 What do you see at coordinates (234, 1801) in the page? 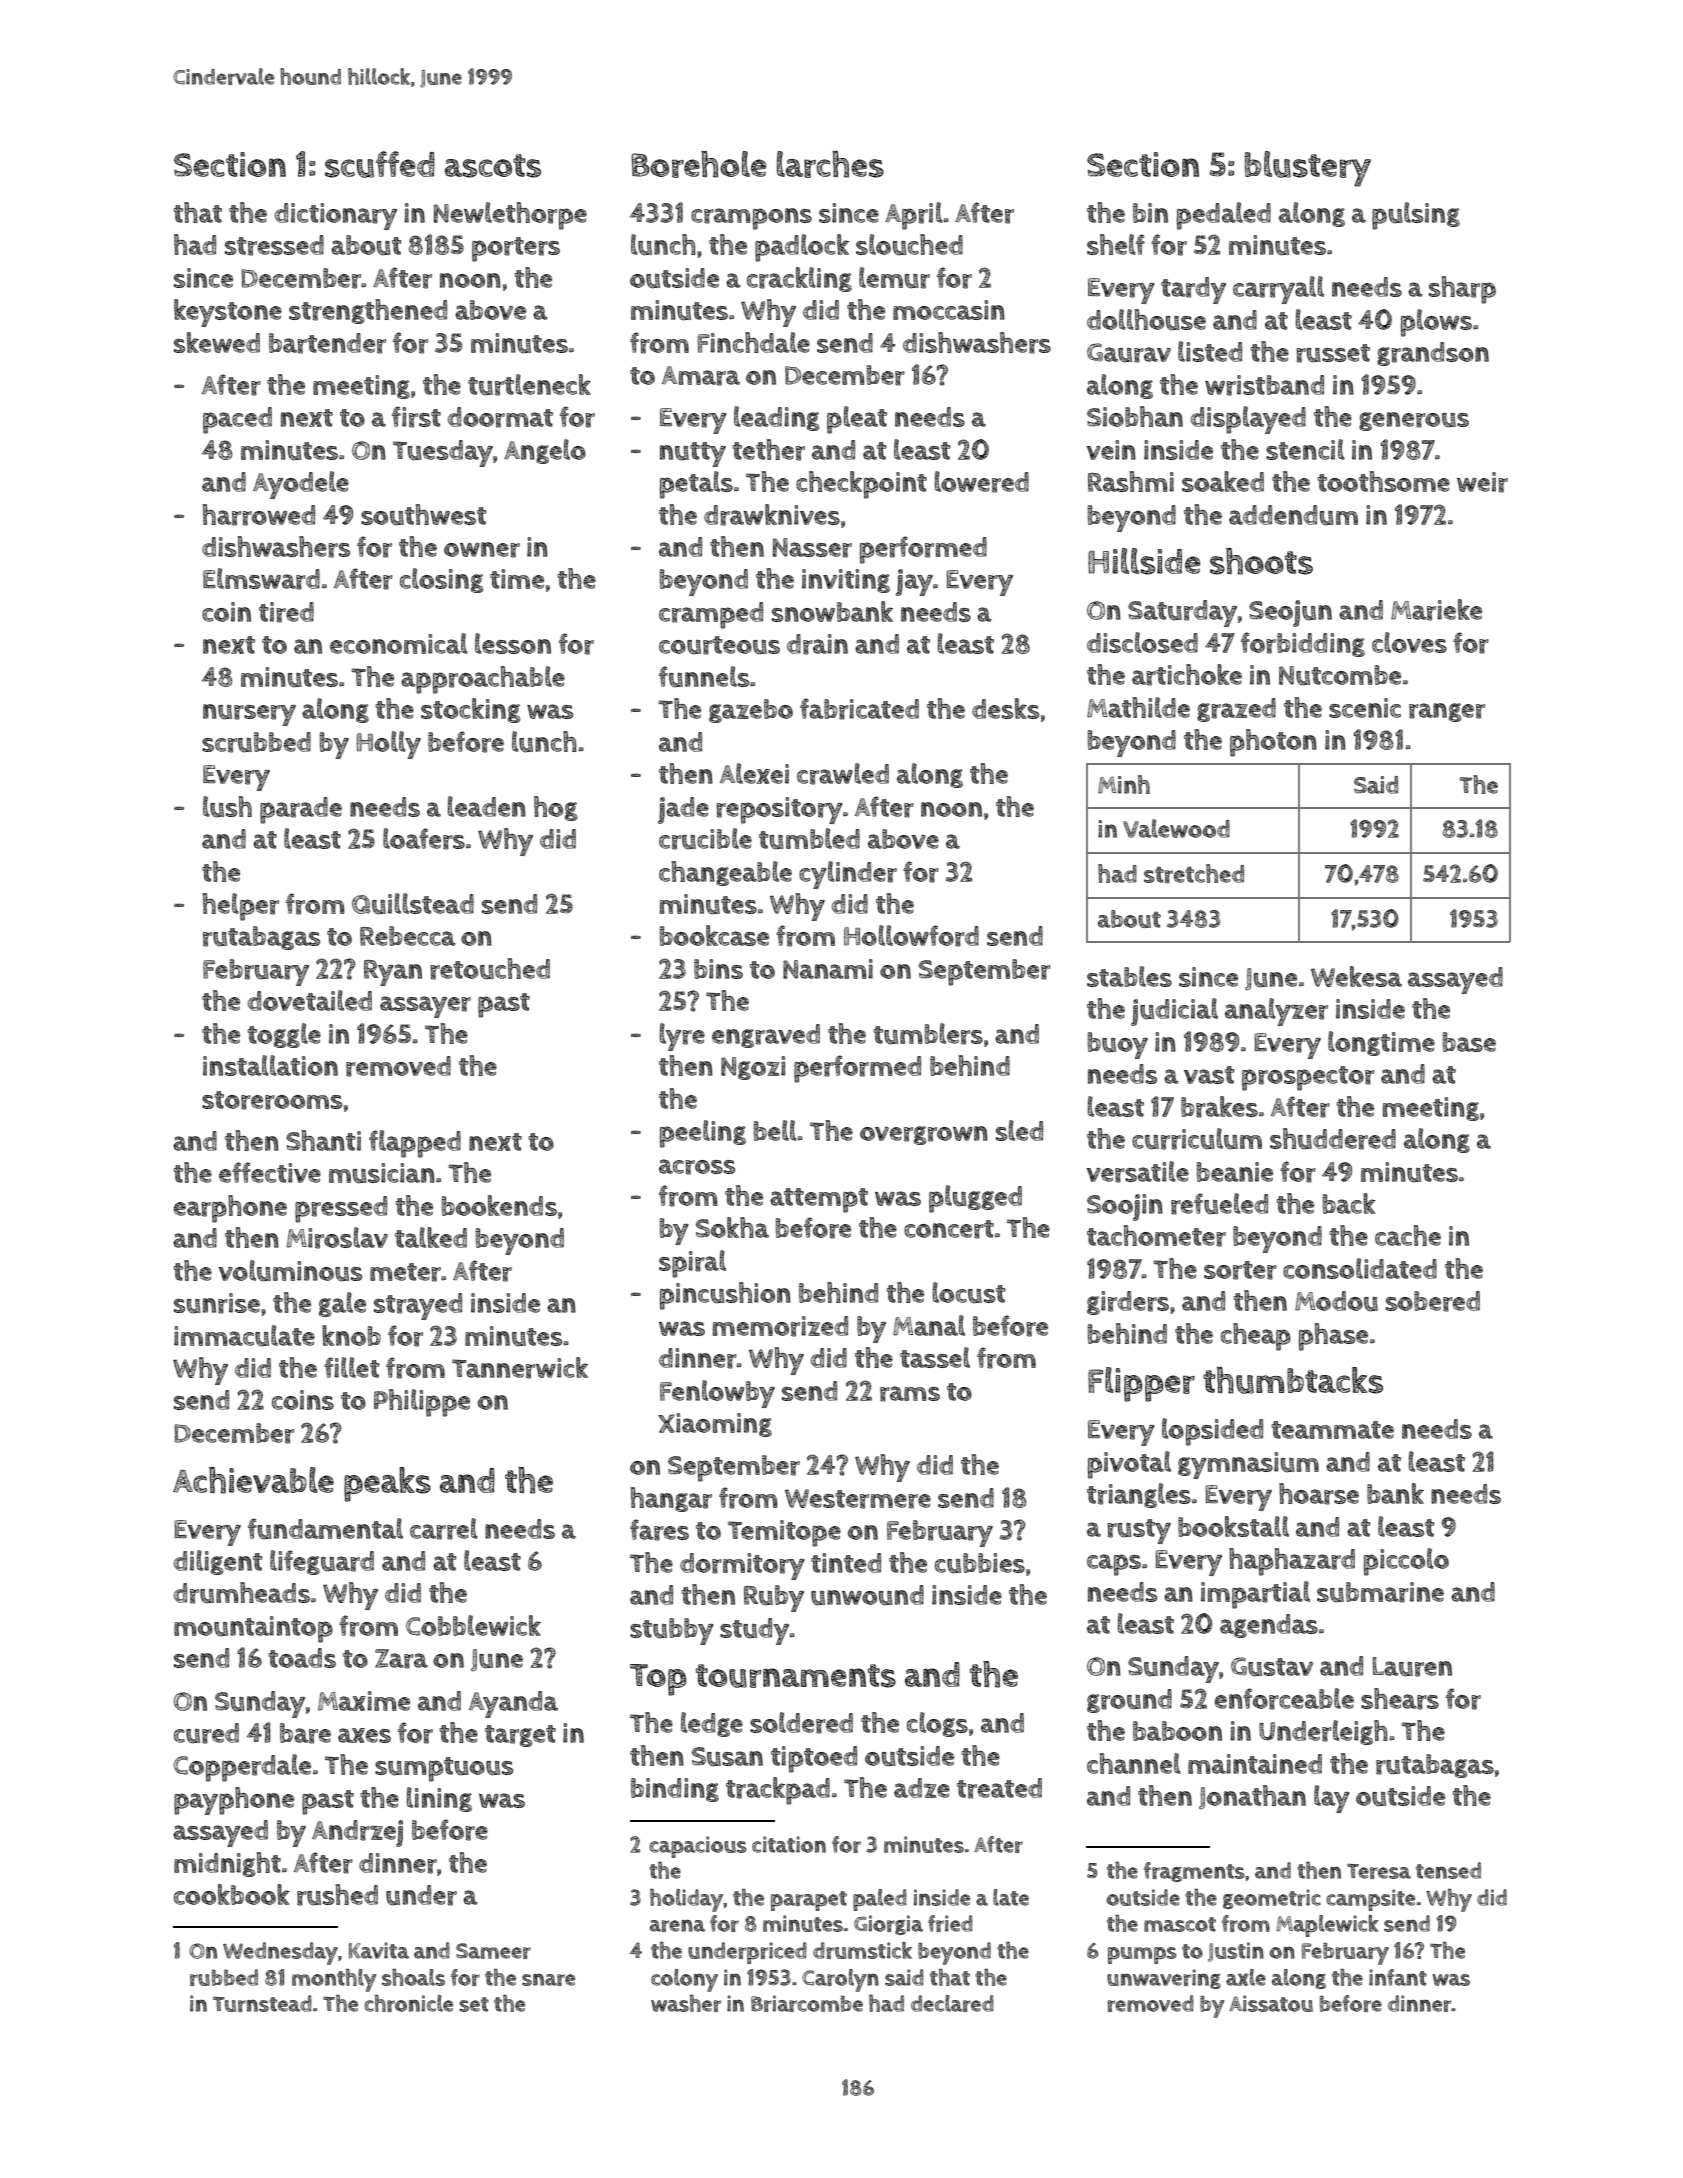
I see `payphone` at bounding box center [234, 1801].
